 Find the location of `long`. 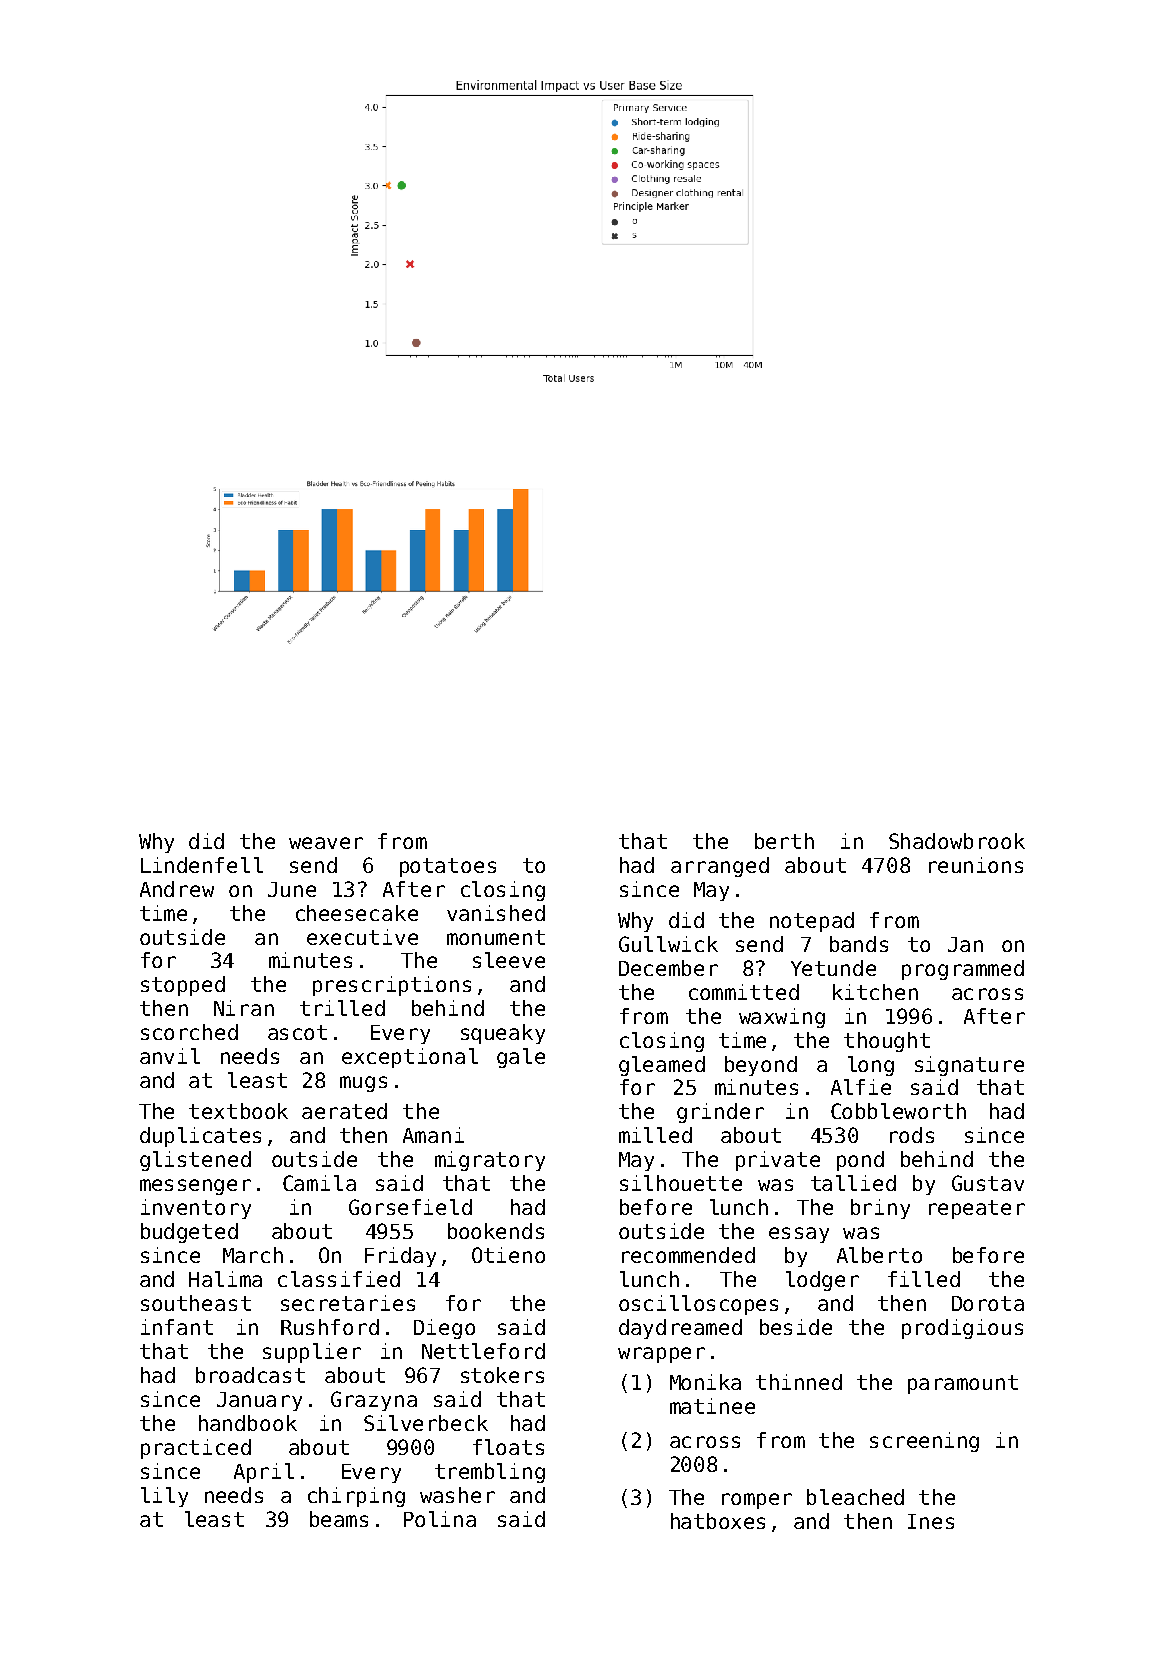

long is located at coordinates (871, 1066).
